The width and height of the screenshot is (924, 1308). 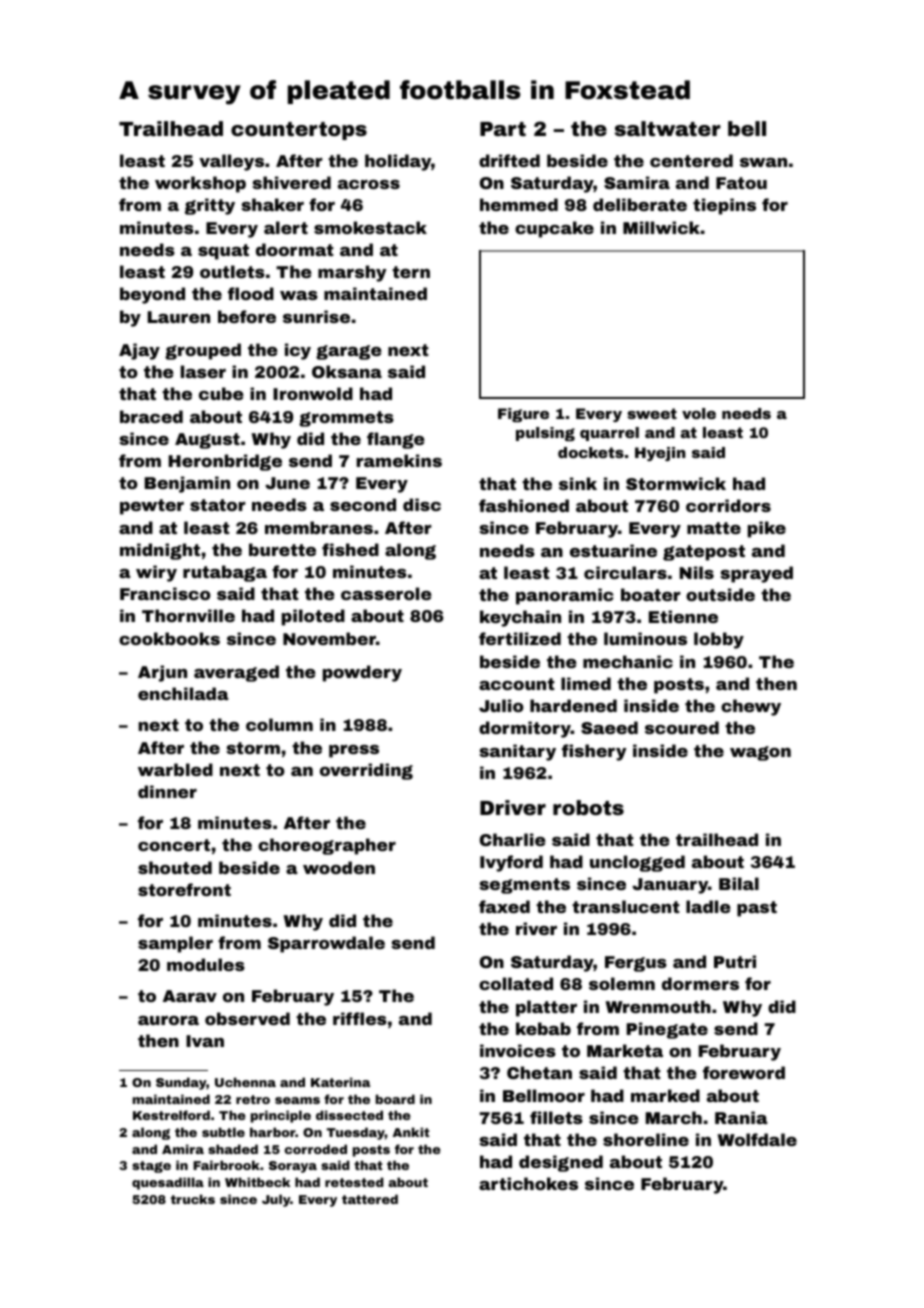 What do you see at coordinates (151, 1167) in the screenshot?
I see `stage` at bounding box center [151, 1167].
